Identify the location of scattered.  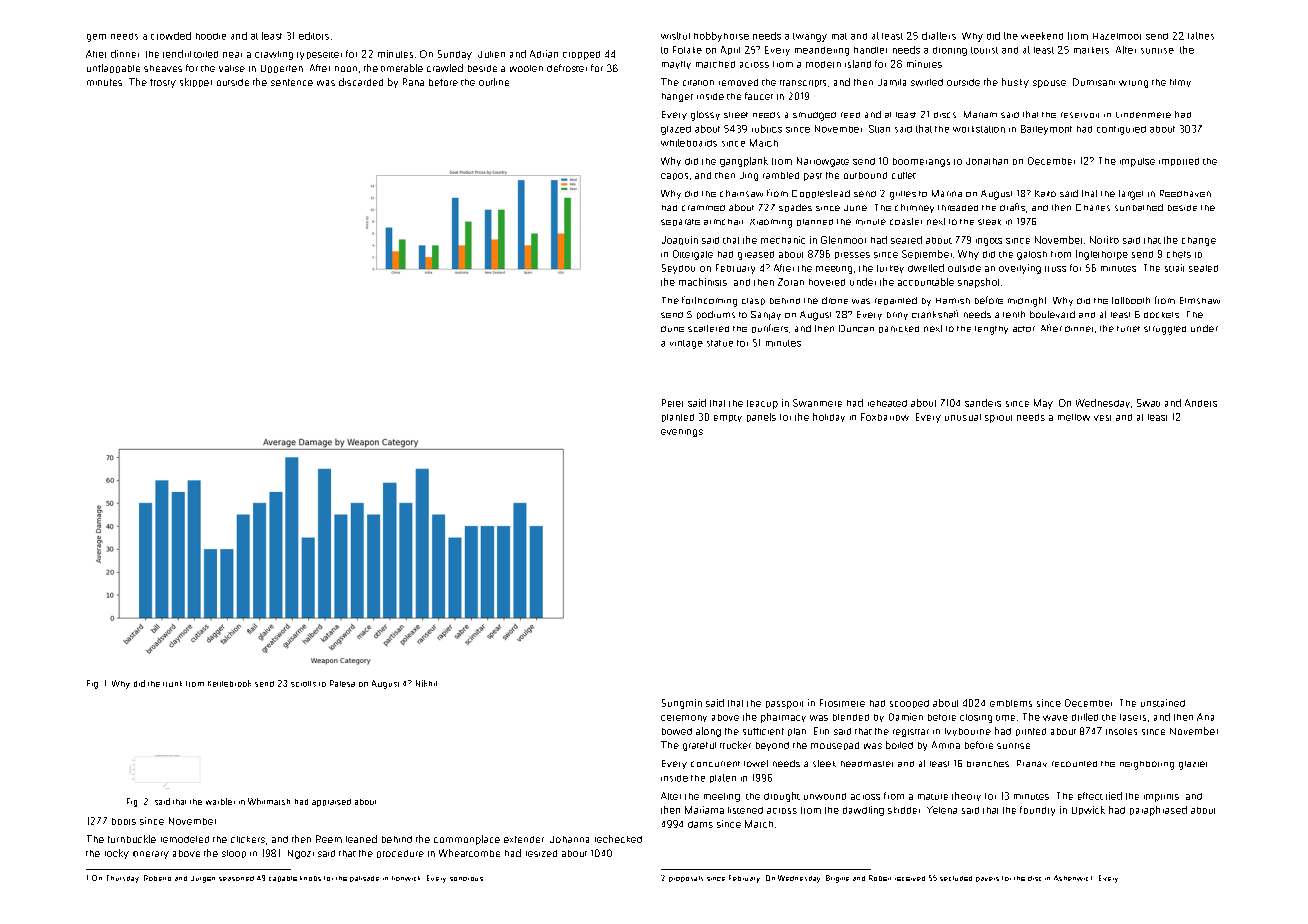
(708, 328).
